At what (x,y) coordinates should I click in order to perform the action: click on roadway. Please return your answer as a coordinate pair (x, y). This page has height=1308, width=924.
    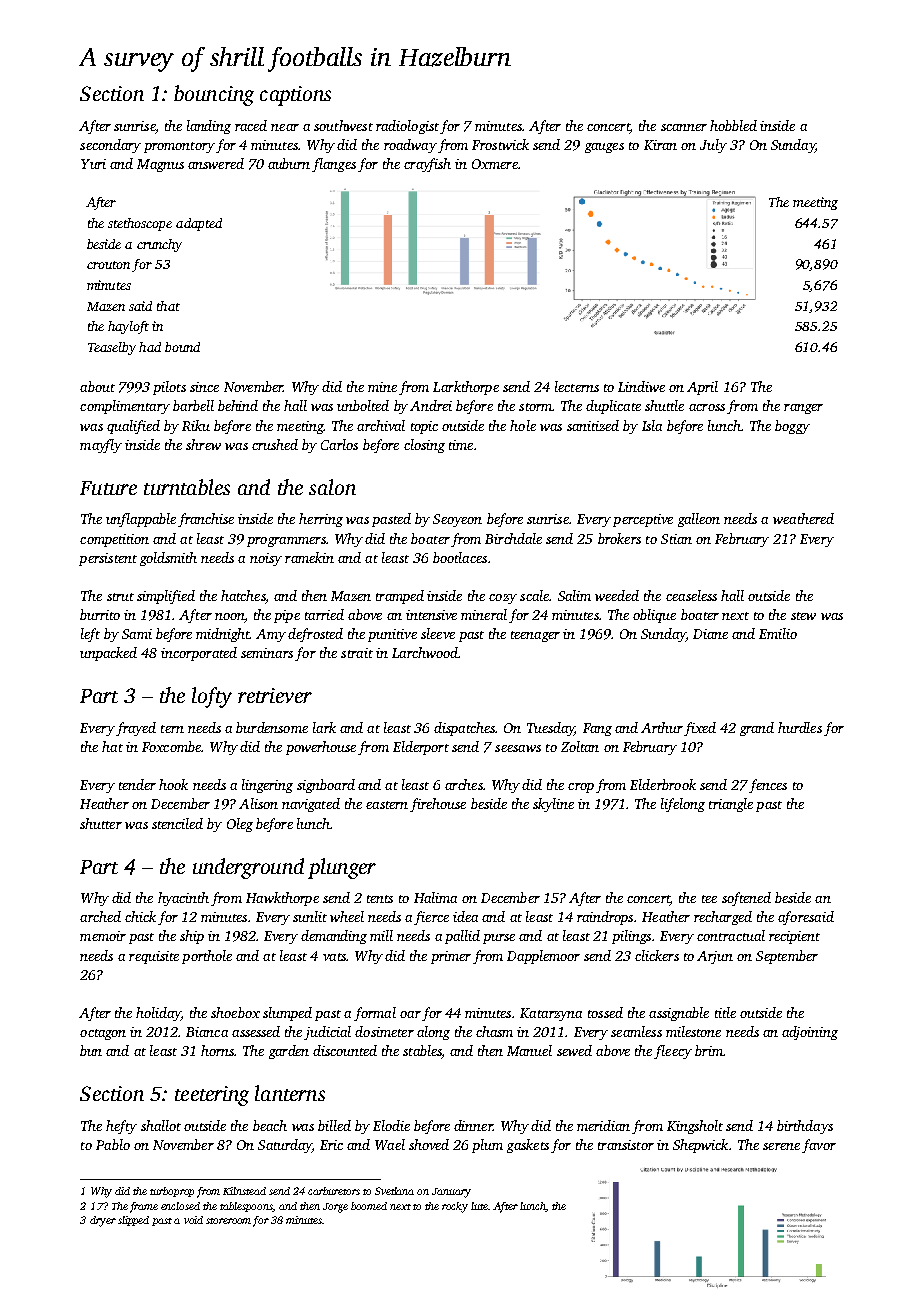
    Looking at the image, I should click on (410, 146).
